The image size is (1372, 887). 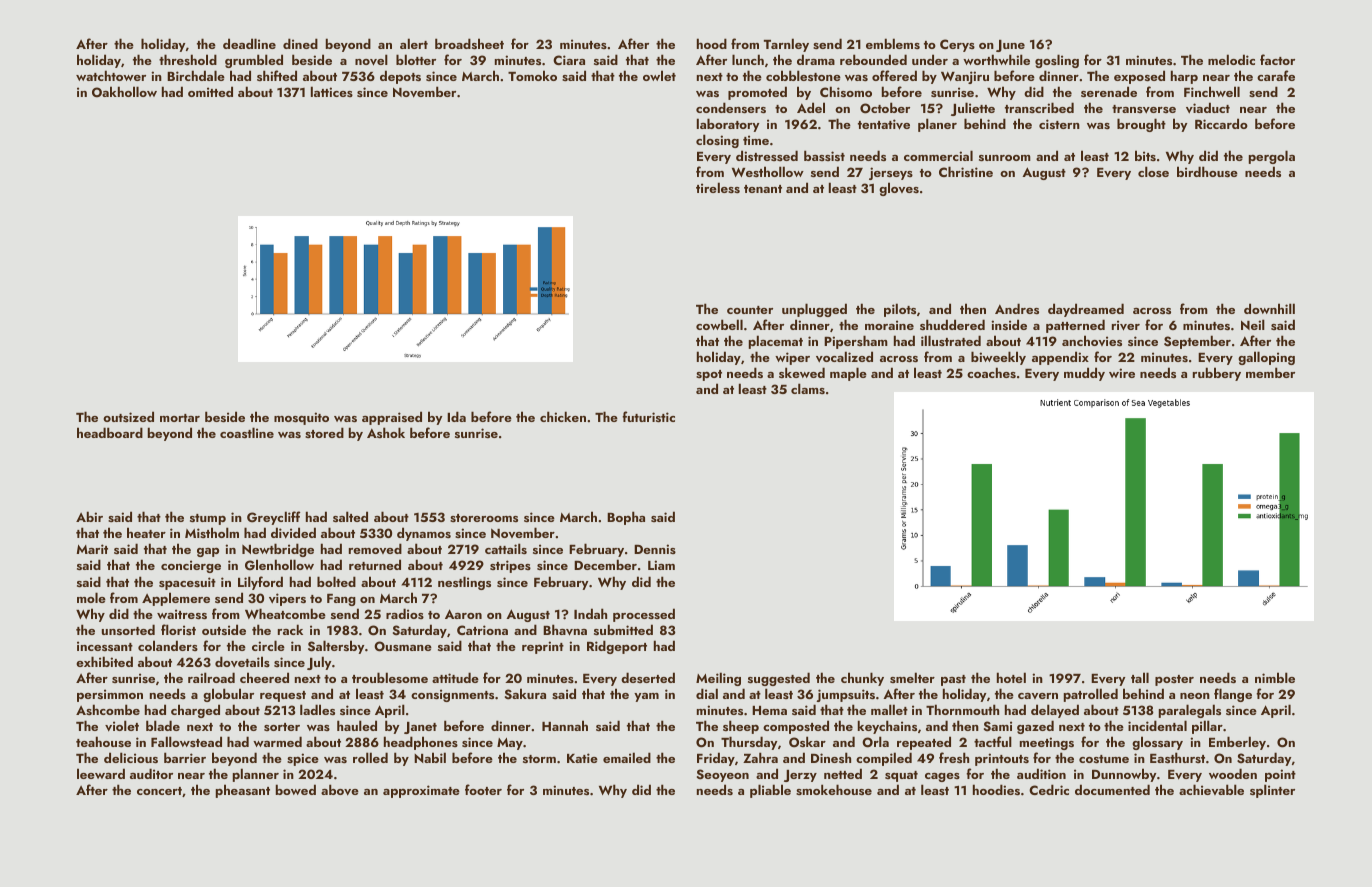 What do you see at coordinates (1153, 171) in the screenshot?
I see `close` at bounding box center [1153, 171].
